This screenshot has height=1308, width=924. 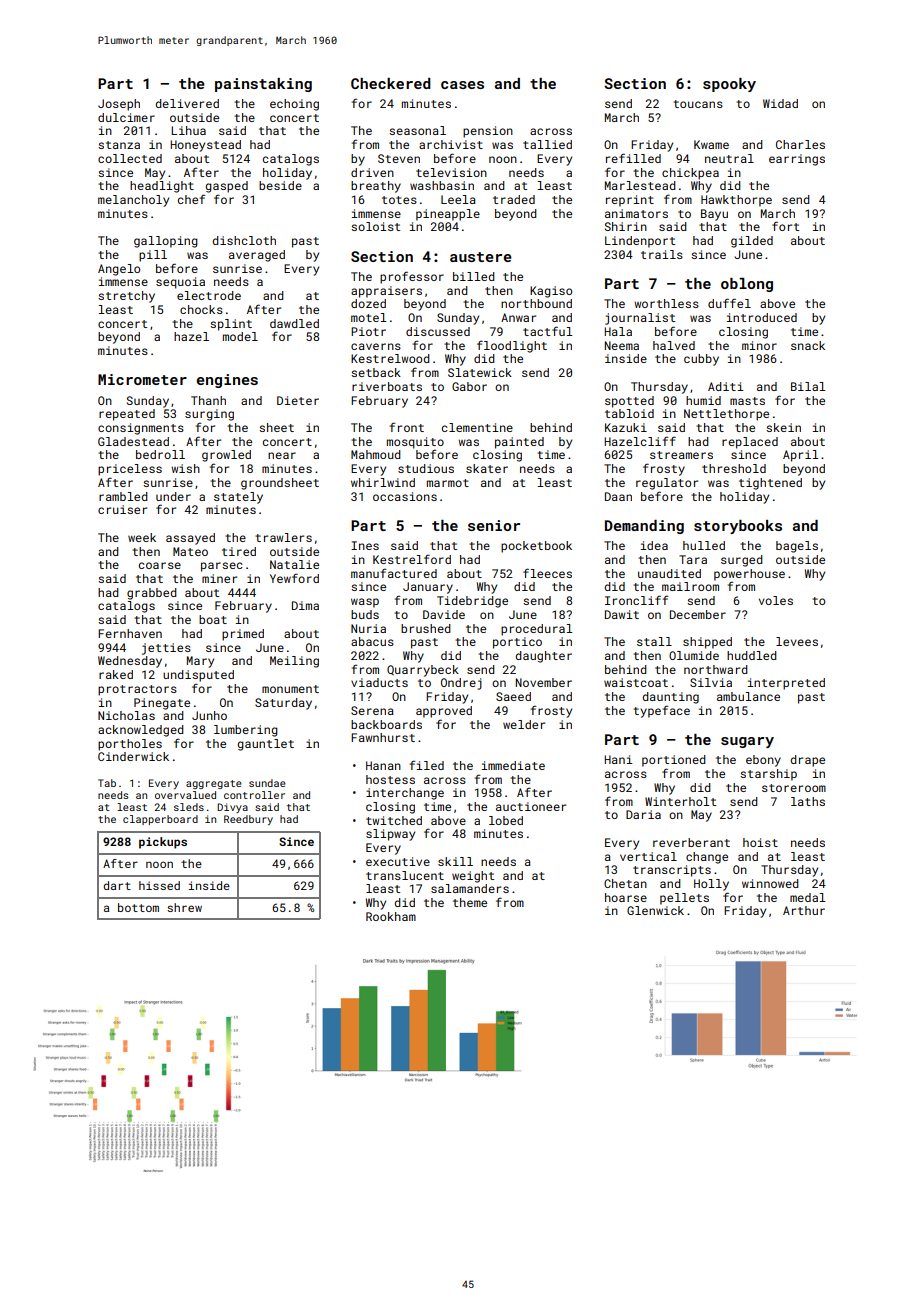 What do you see at coordinates (184, 907) in the screenshot?
I see `shrew` at bounding box center [184, 907].
